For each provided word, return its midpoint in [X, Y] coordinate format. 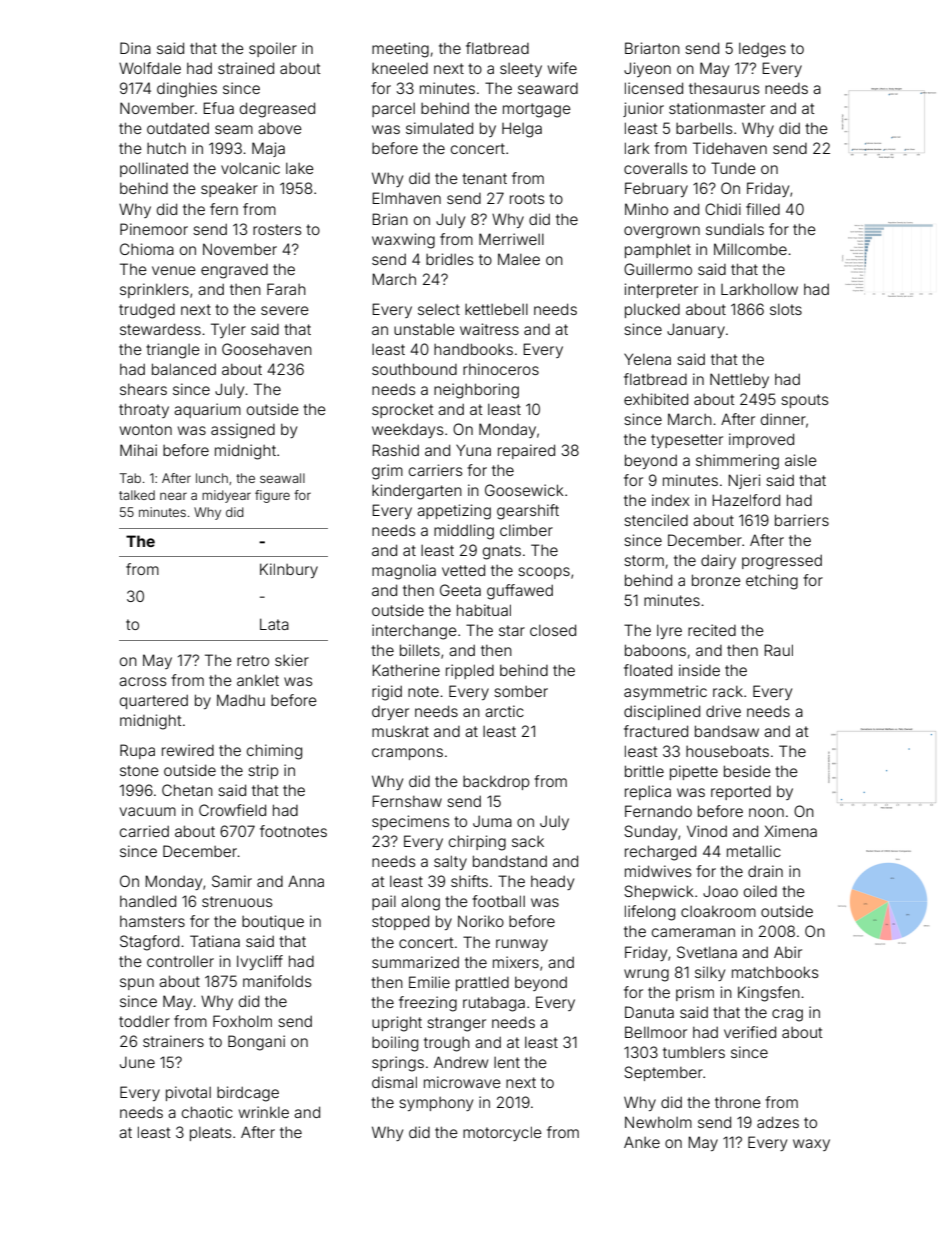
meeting [400, 50]
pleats [210, 1134]
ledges [762, 50]
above [280, 128]
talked [137, 495]
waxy [811, 1145]
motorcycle [502, 1133]
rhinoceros [501, 369]
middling [464, 532]
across [142, 681]
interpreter [661, 290]
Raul [778, 650]
